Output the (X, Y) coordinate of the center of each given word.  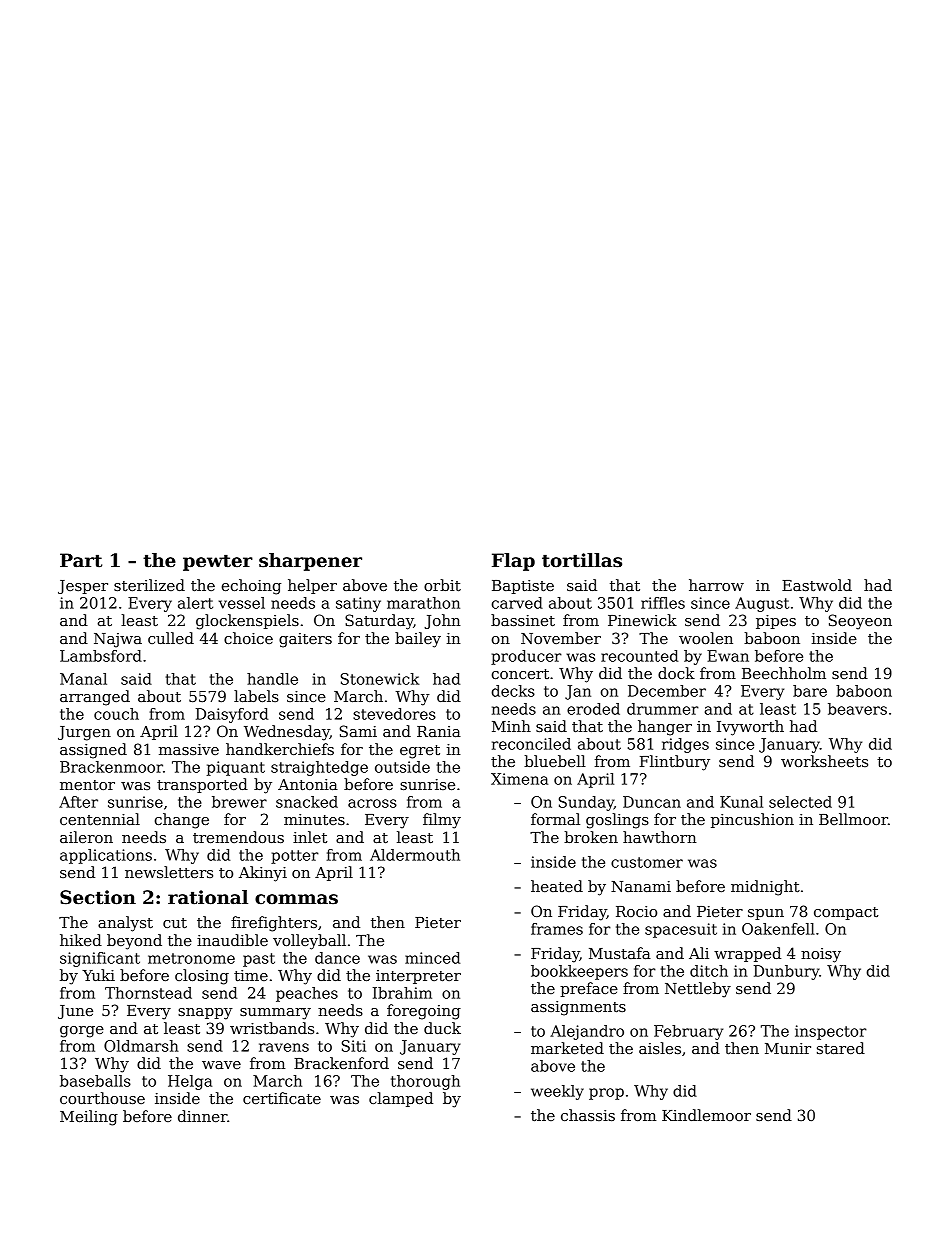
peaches (307, 994)
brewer (239, 802)
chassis (588, 1115)
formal (555, 819)
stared (841, 1048)
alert (195, 603)
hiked (81, 940)
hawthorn (660, 837)
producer (526, 657)
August (762, 604)
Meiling (89, 1118)
